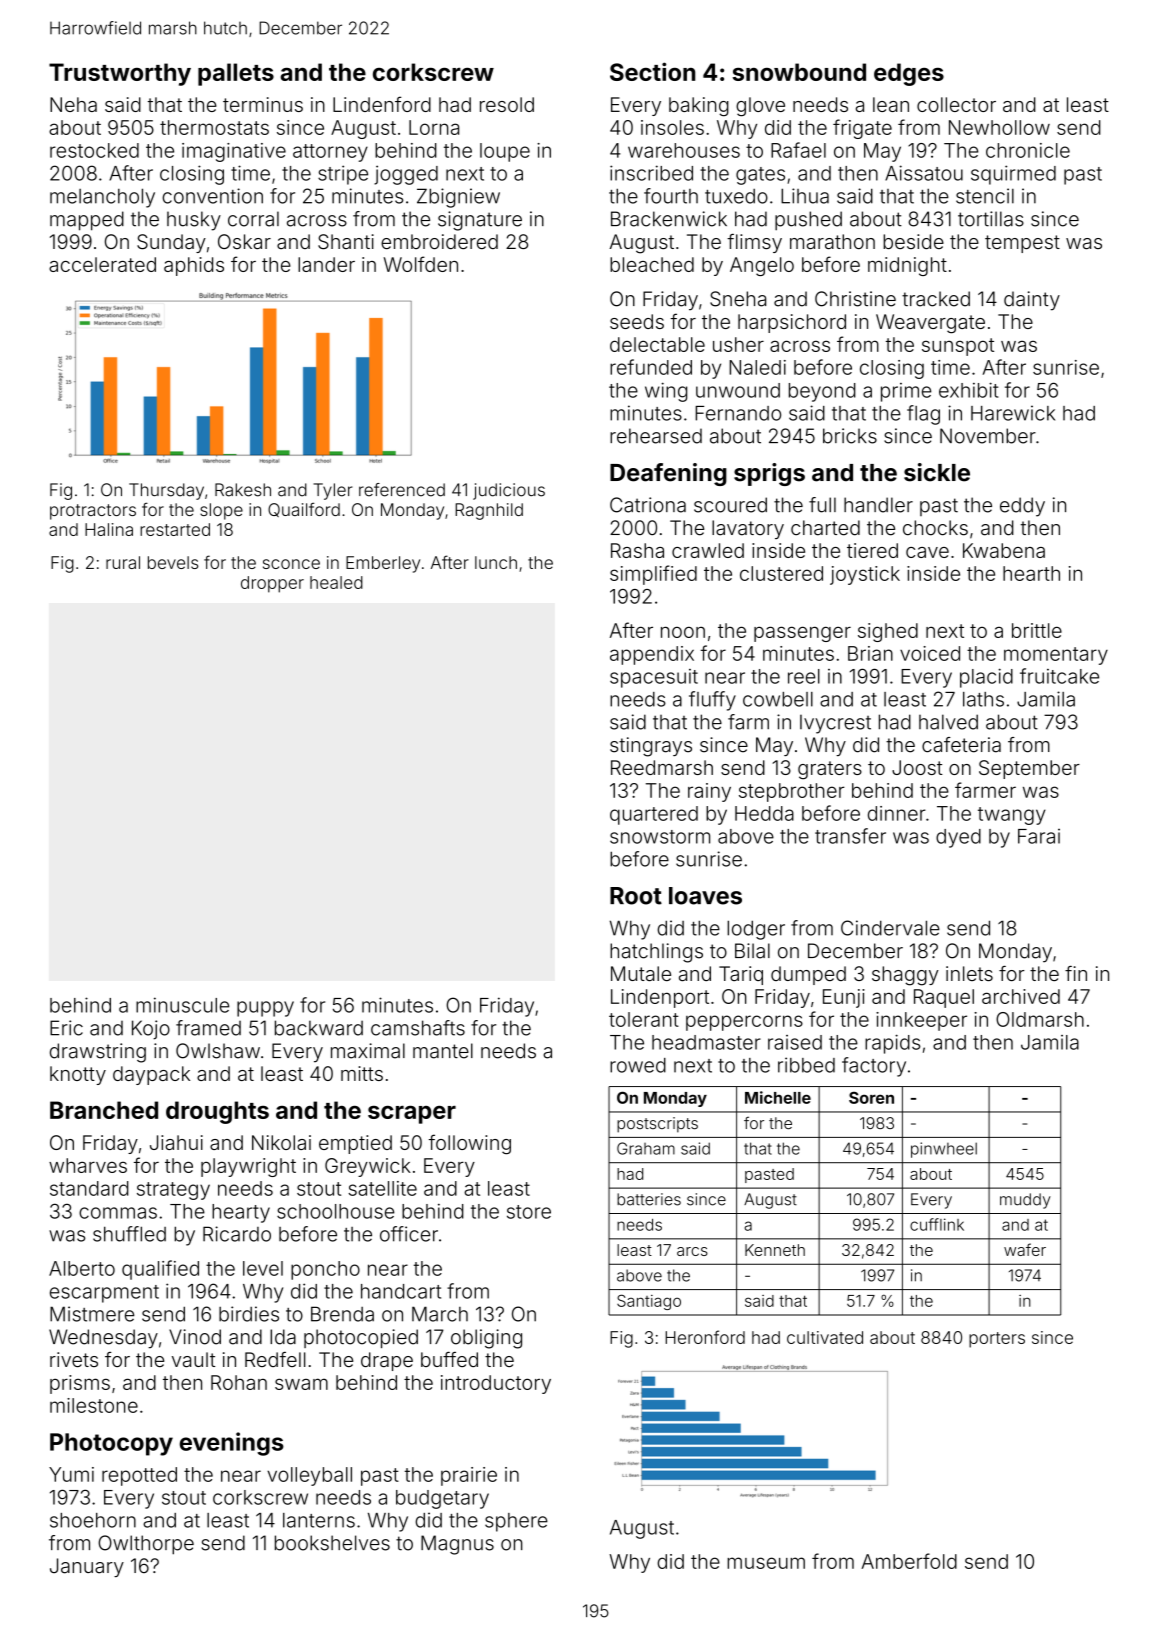  What do you see at coordinates (760, 107) in the image?
I see `glove` at bounding box center [760, 107].
